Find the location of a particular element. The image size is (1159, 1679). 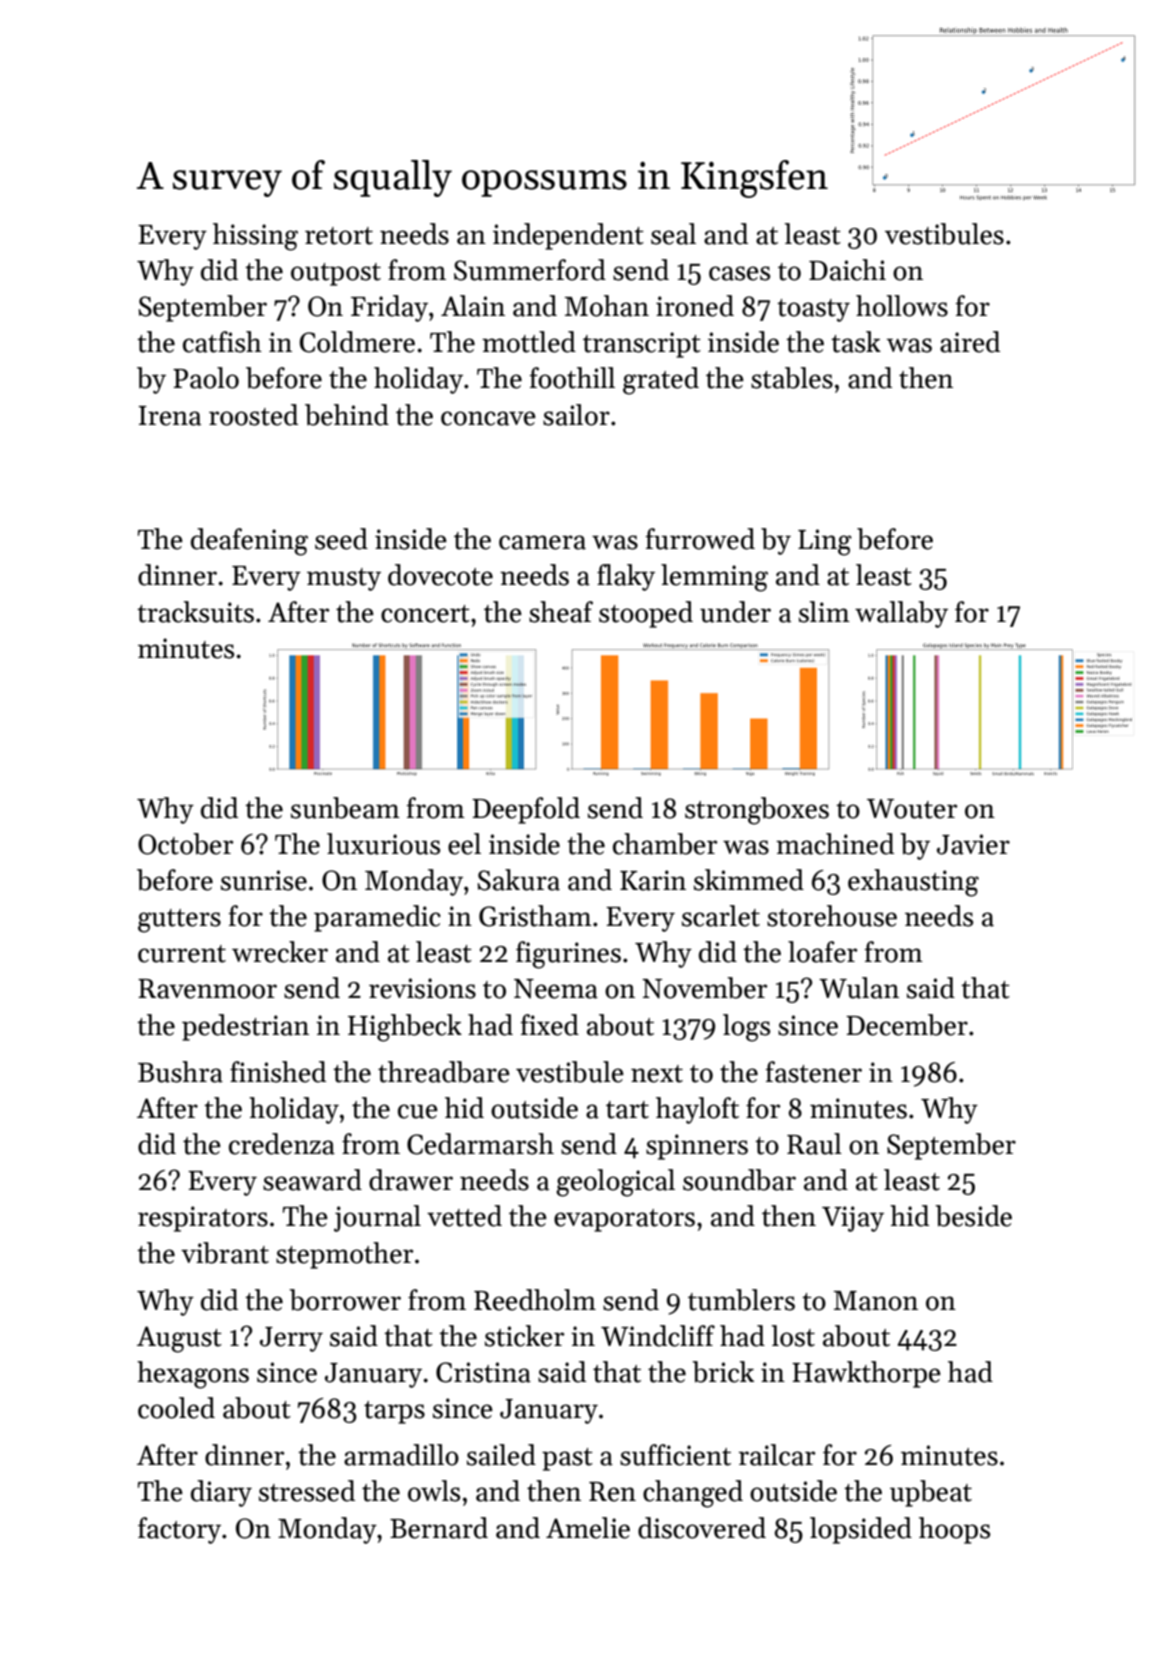

Deepfold is located at coordinates (526, 810).
